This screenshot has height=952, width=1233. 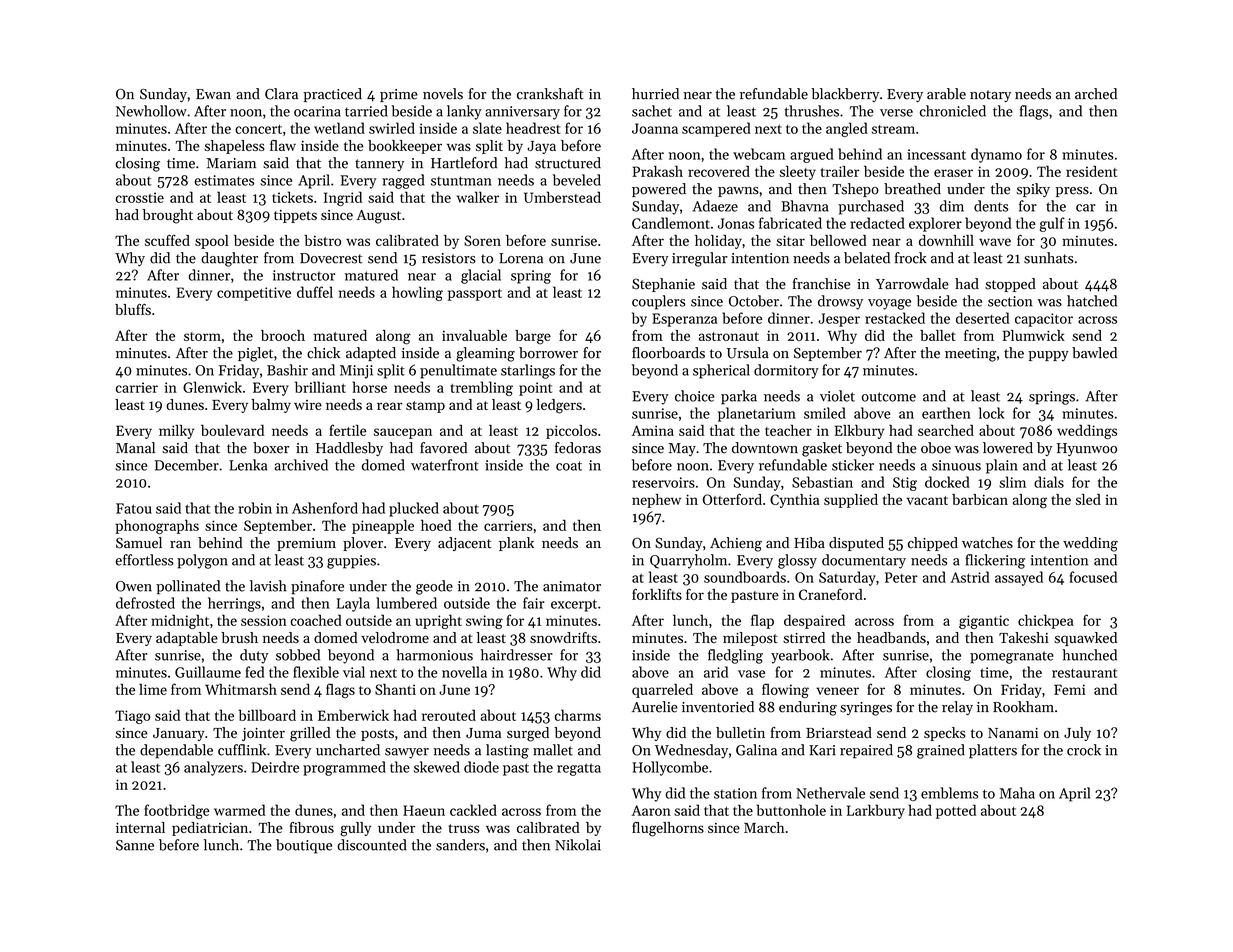 I want to click on Manal, so click(x=135, y=448).
